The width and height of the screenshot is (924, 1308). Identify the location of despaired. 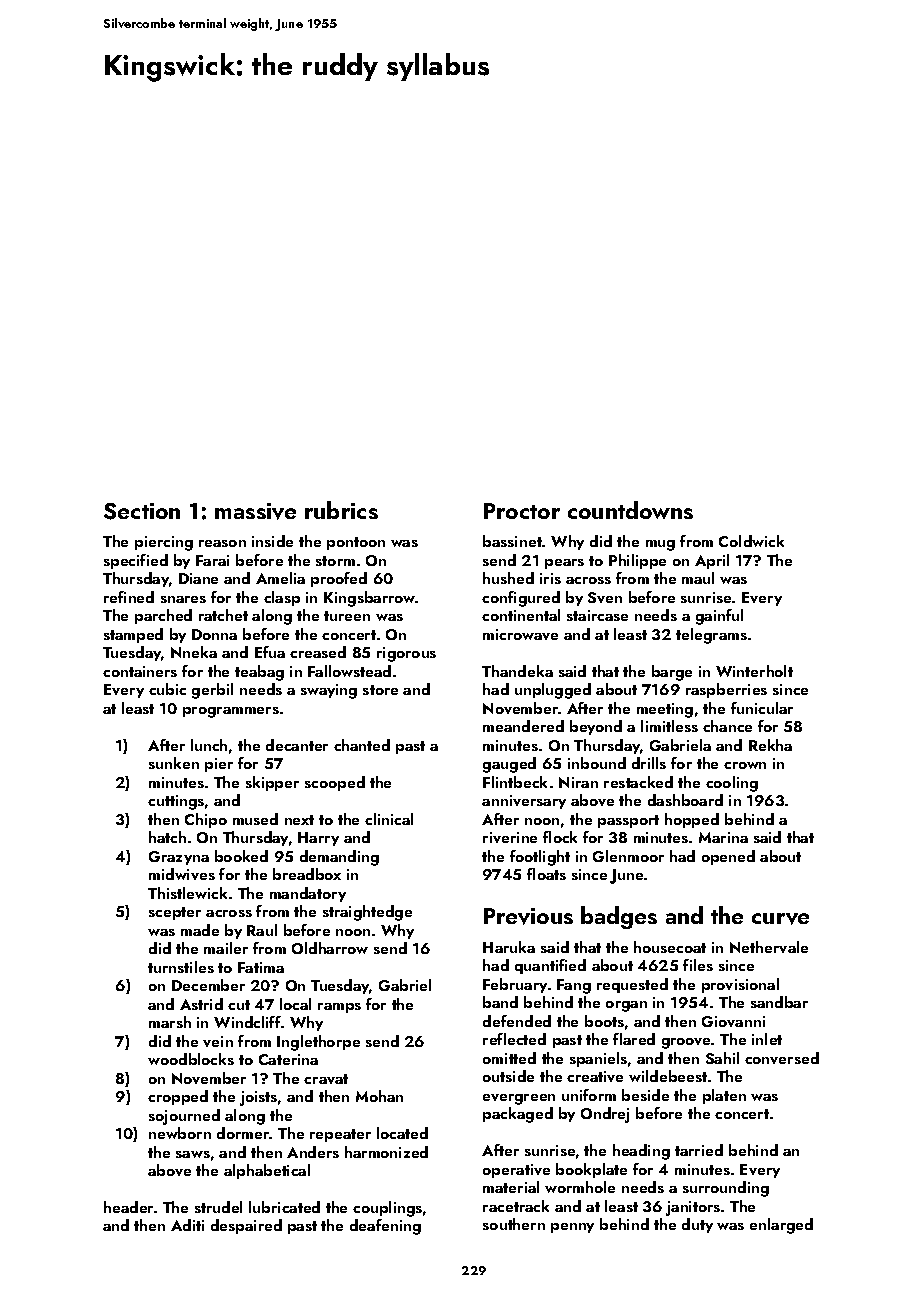
(246, 1226).
